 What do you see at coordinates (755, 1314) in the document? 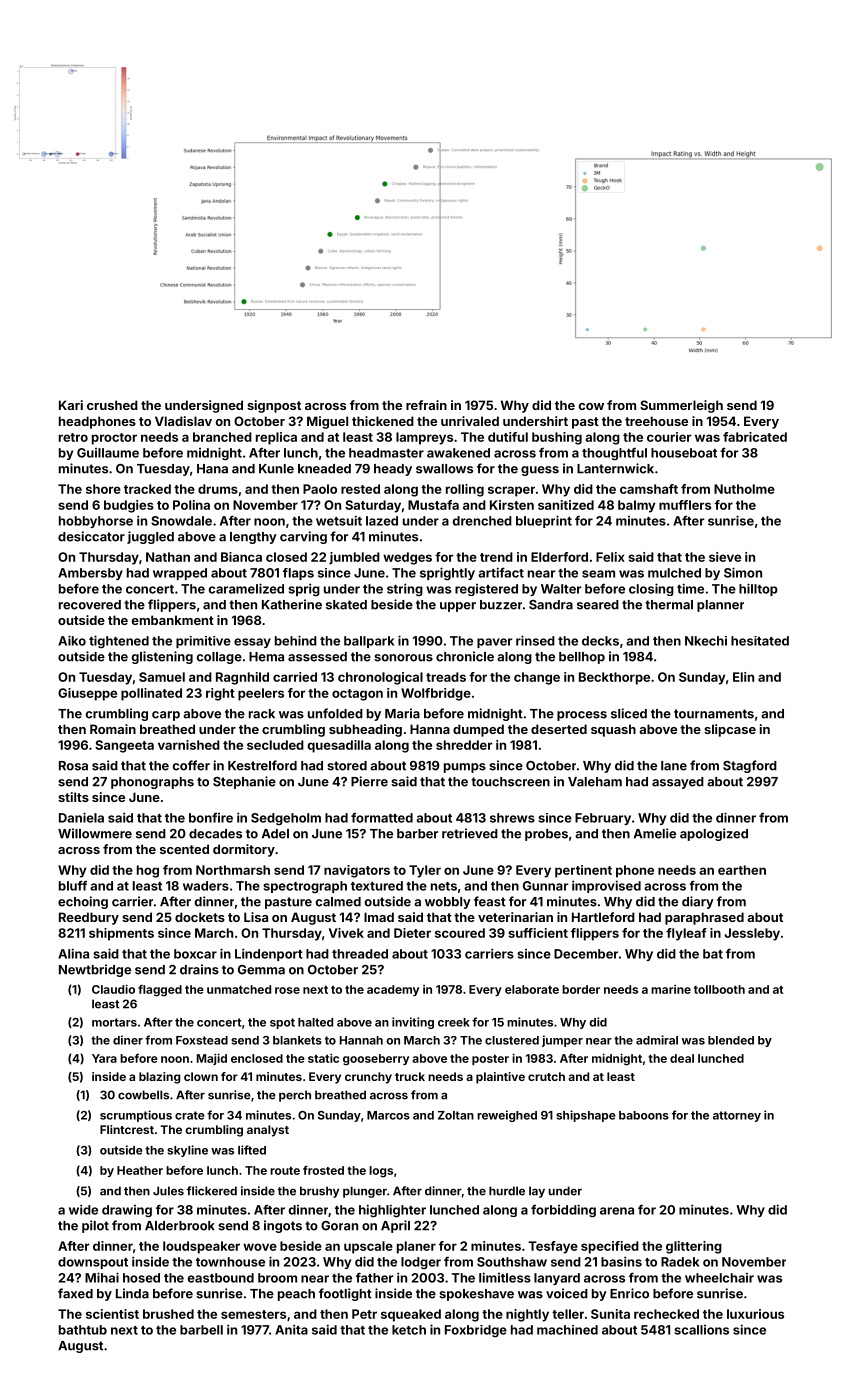
I see `luxurious` at bounding box center [755, 1314].
